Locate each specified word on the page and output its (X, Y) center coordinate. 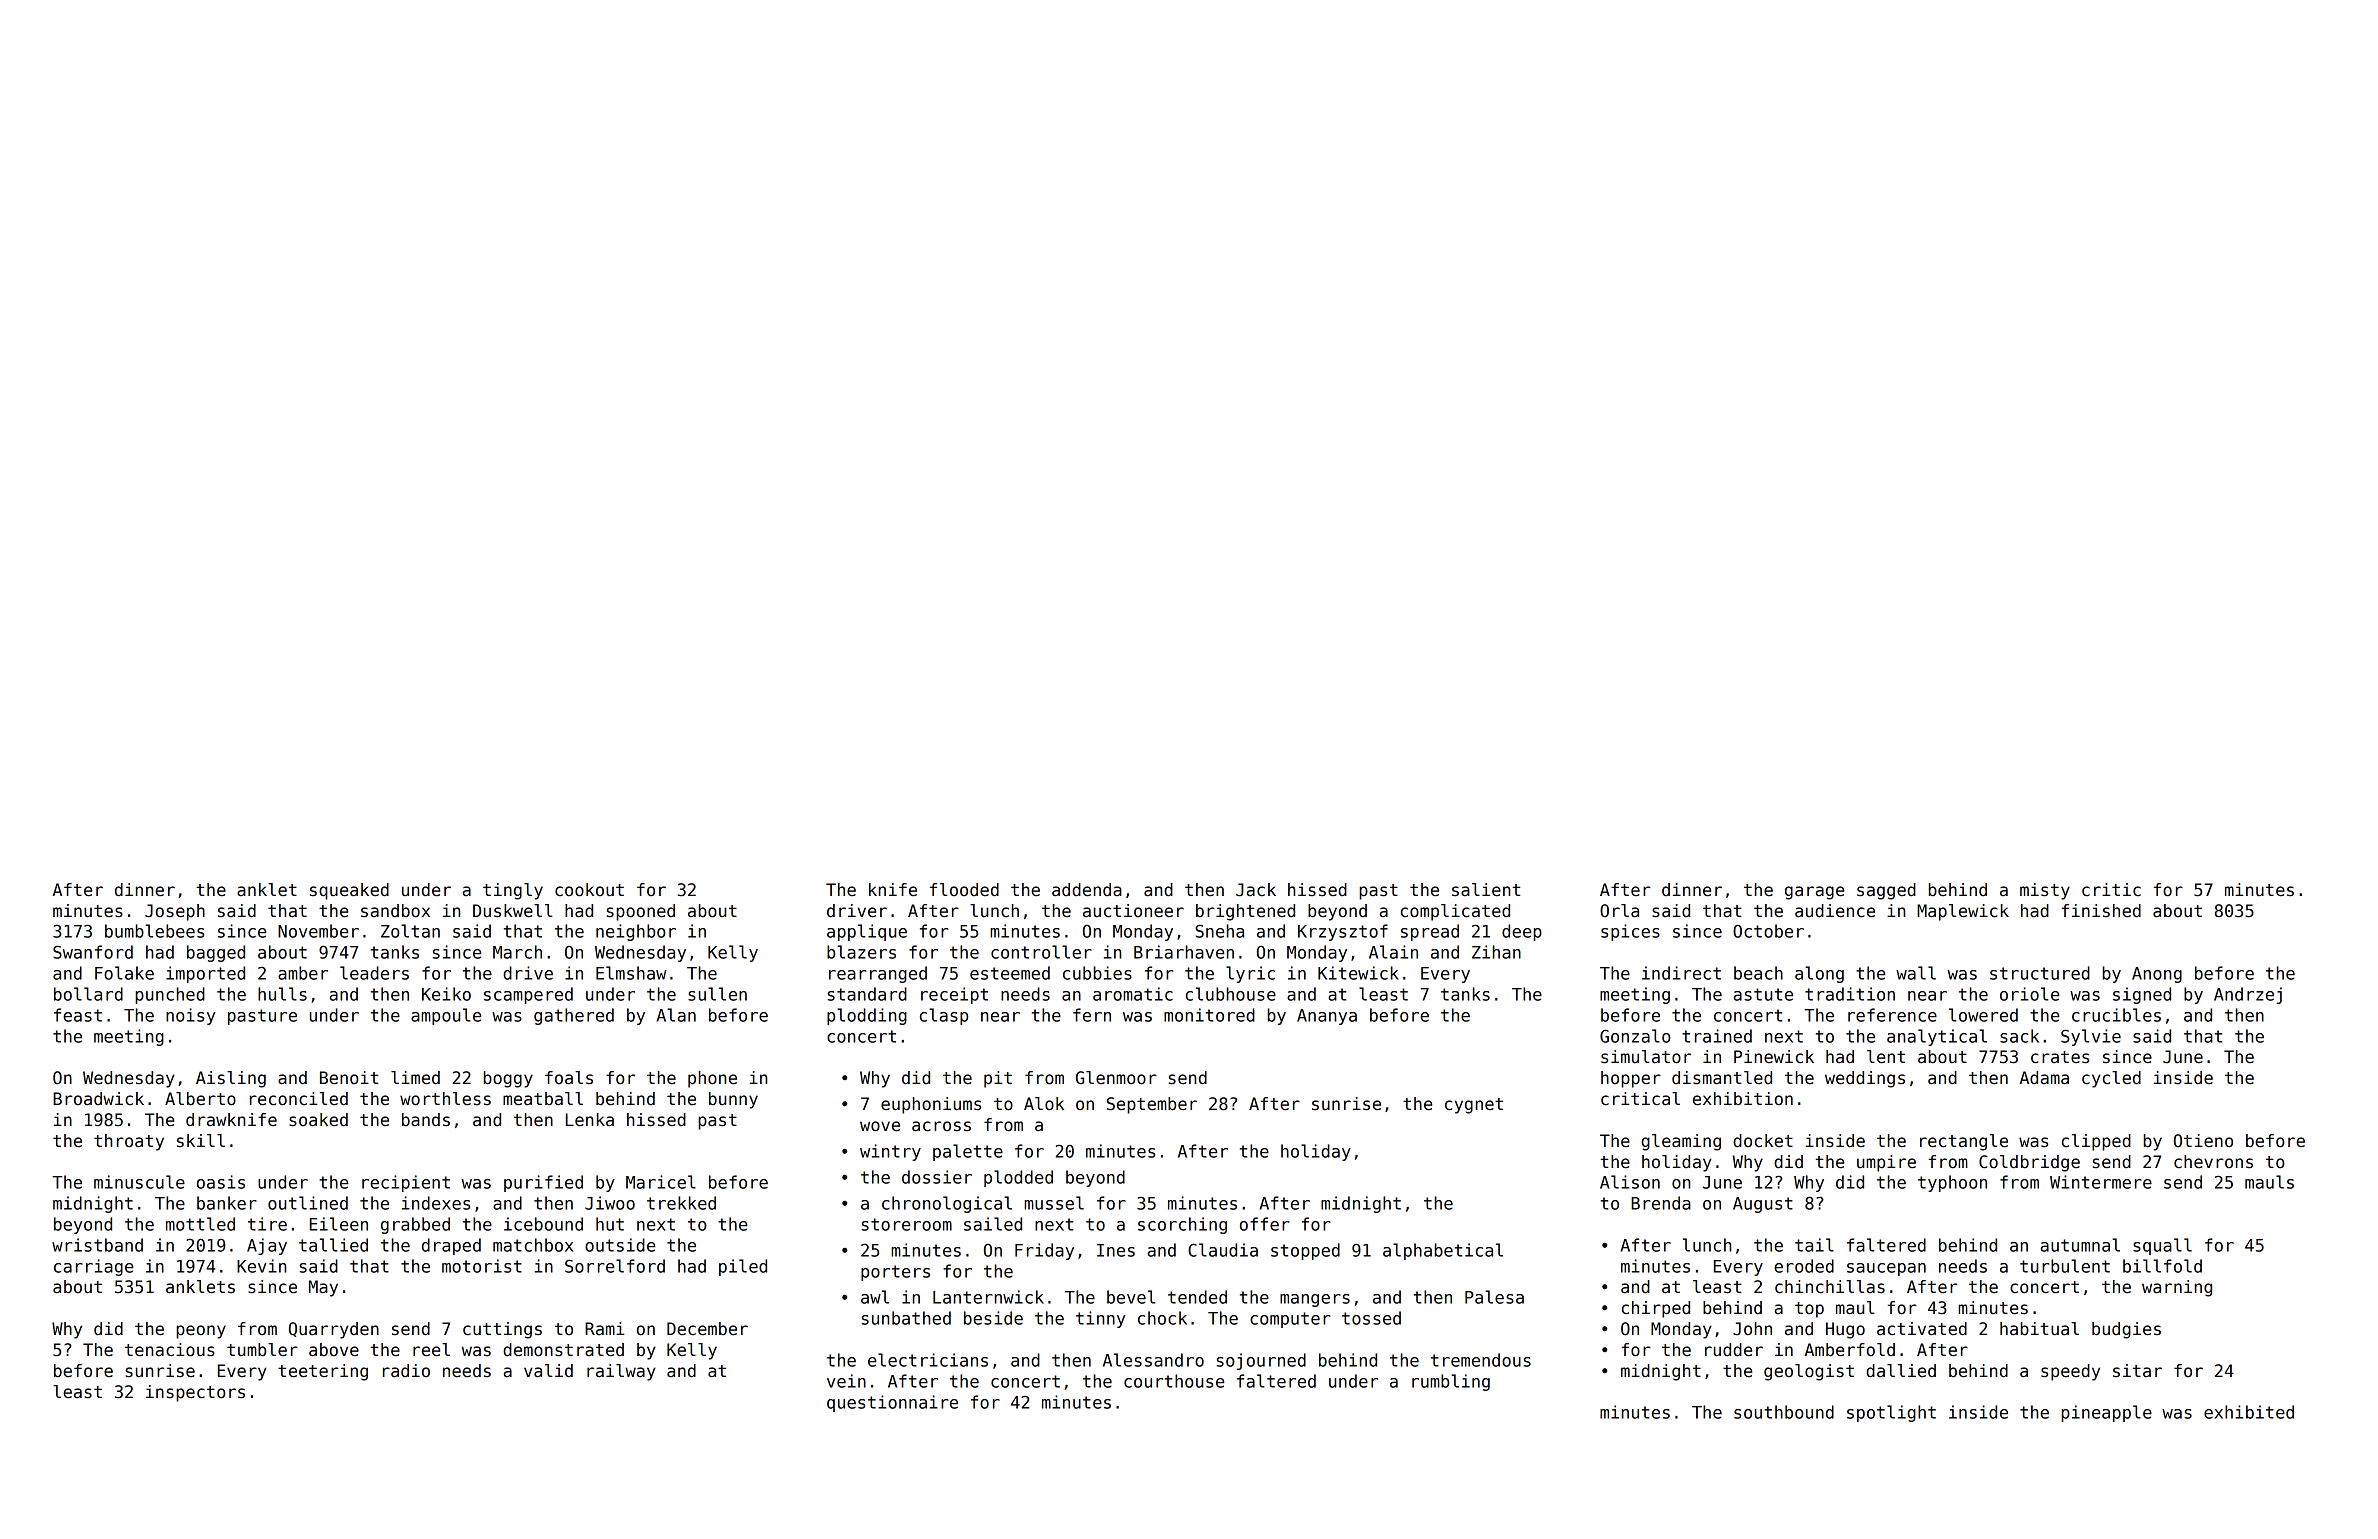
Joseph (175, 912)
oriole (2029, 994)
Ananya (1327, 1017)
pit (998, 1079)
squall (2162, 1246)
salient (1486, 890)
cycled (2111, 1079)
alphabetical (1443, 1251)
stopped (1305, 1251)
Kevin (261, 1266)
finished (2101, 911)
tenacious (170, 1350)
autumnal (2080, 1245)
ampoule (446, 1016)
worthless (445, 1099)
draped (451, 1246)
